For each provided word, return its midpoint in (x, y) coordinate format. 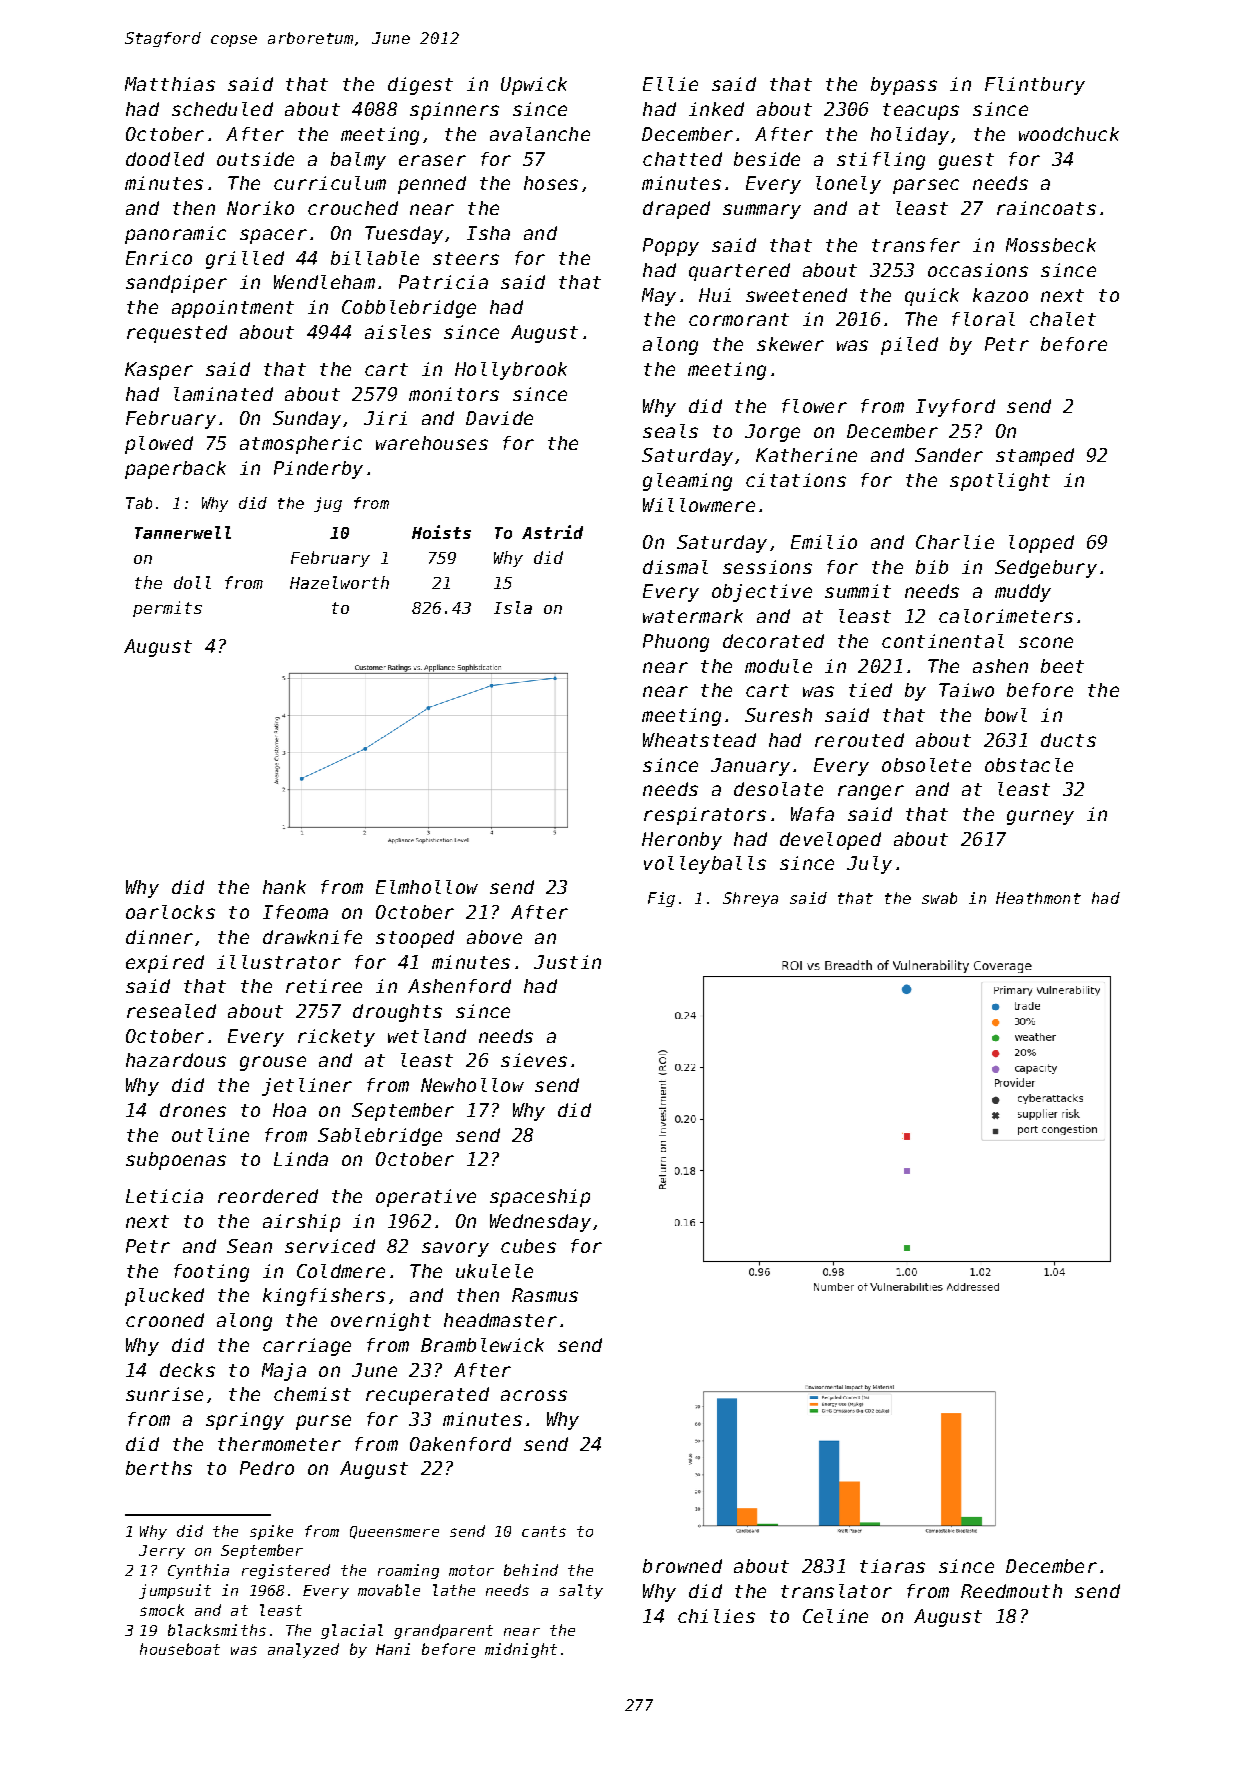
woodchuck (1069, 134)
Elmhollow (427, 887)
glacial (352, 1631)
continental (943, 641)
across (534, 1395)
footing (211, 1273)
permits (167, 609)
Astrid (552, 532)
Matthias (170, 84)
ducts (1068, 740)
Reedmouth (1011, 1591)
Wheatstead (699, 740)
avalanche (540, 134)
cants (544, 1531)
